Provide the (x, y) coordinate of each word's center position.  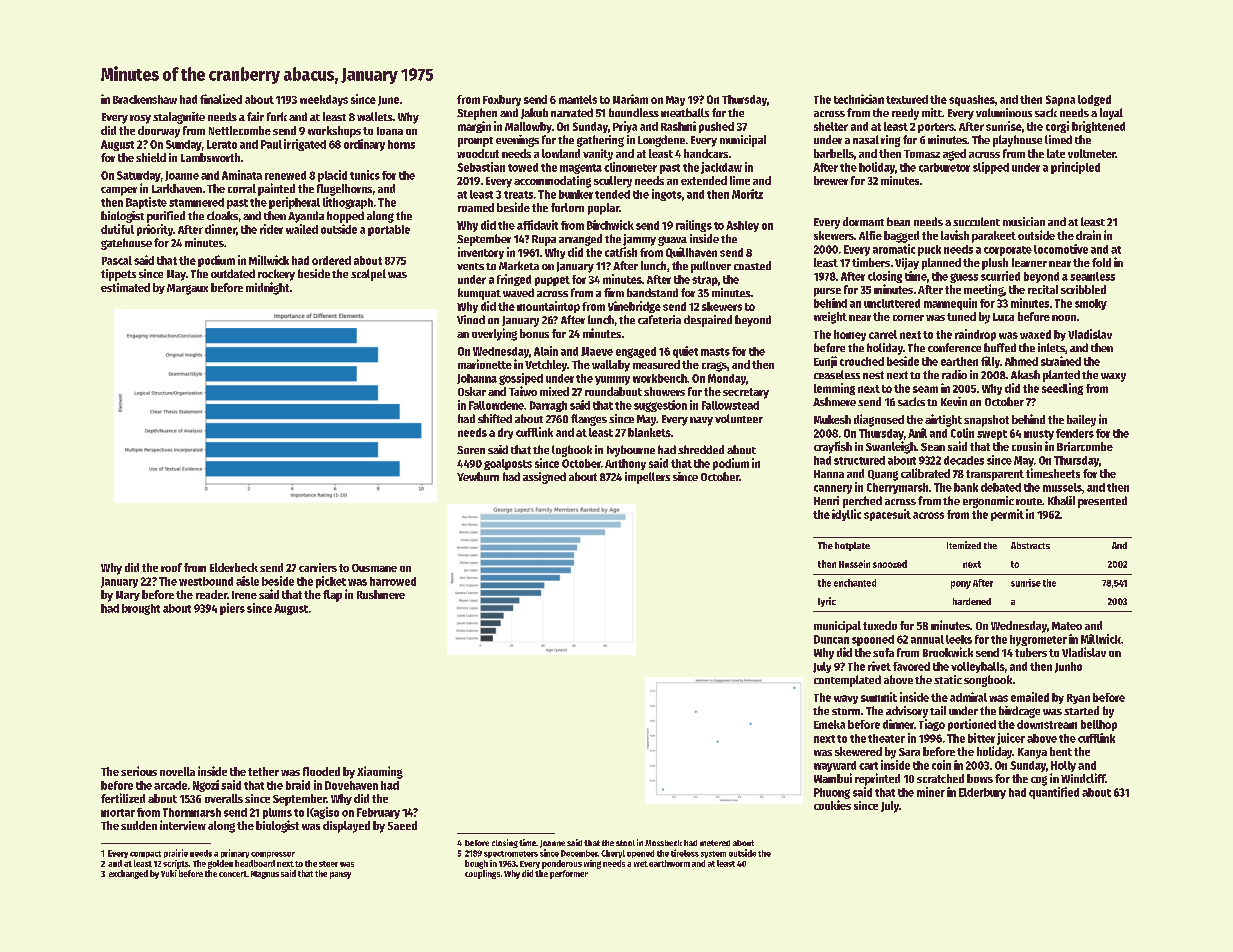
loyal (1111, 114)
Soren (471, 450)
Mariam (630, 99)
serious (139, 771)
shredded (701, 449)
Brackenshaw (145, 99)
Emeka (829, 724)
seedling (1062, 389)
